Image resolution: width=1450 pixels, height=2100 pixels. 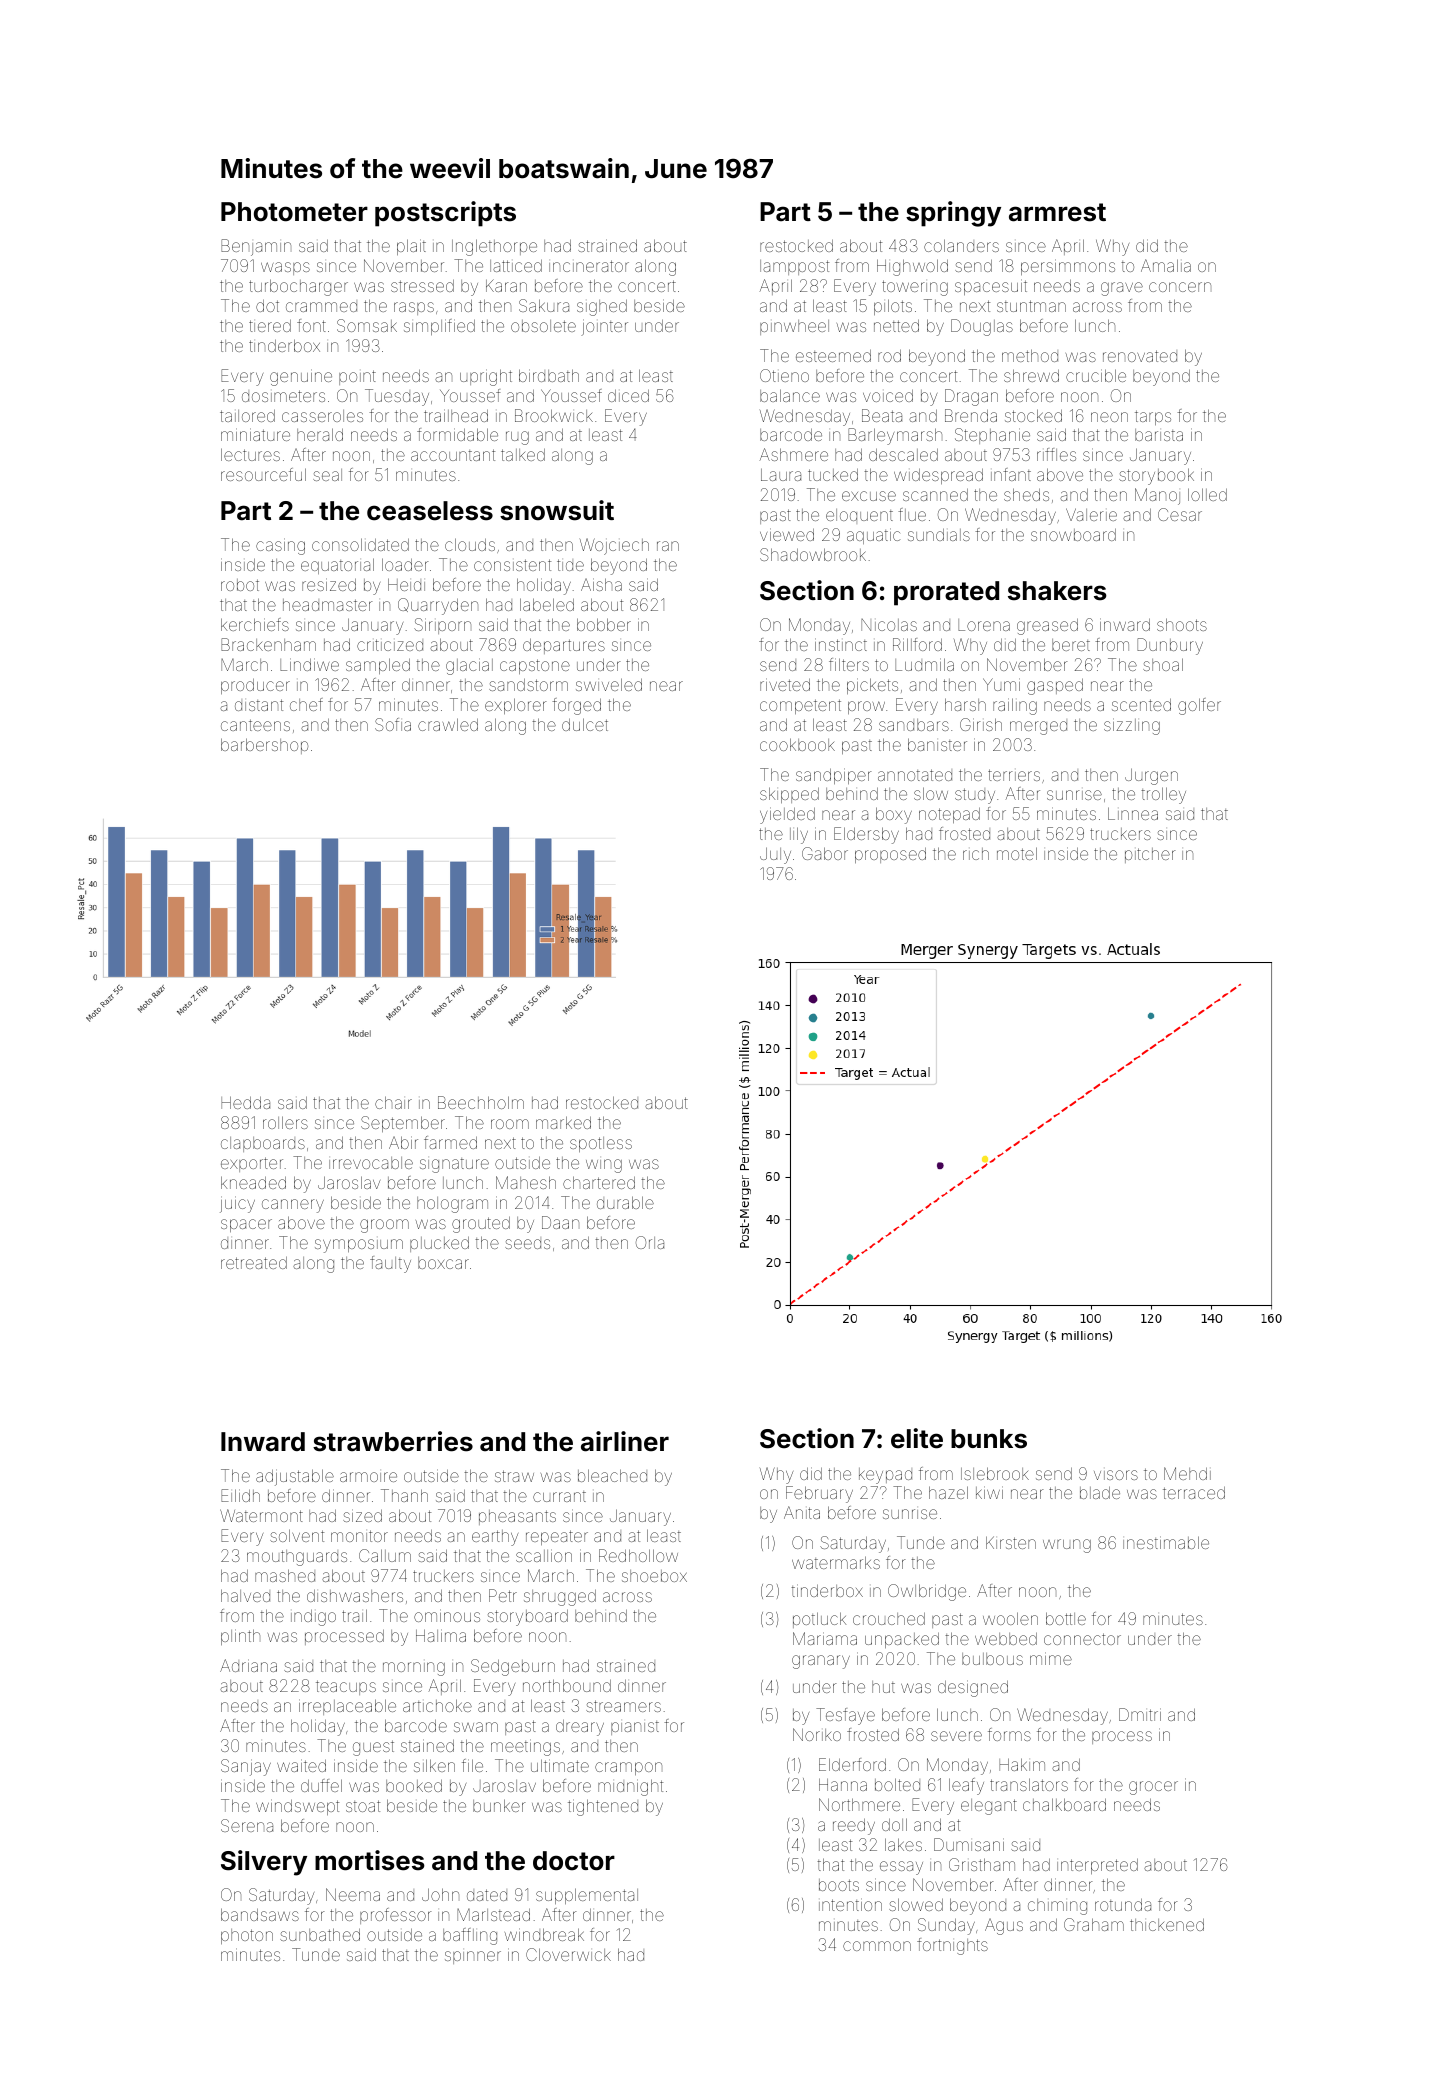 I want to click on Hedda, so click(x=245, y=1102).
